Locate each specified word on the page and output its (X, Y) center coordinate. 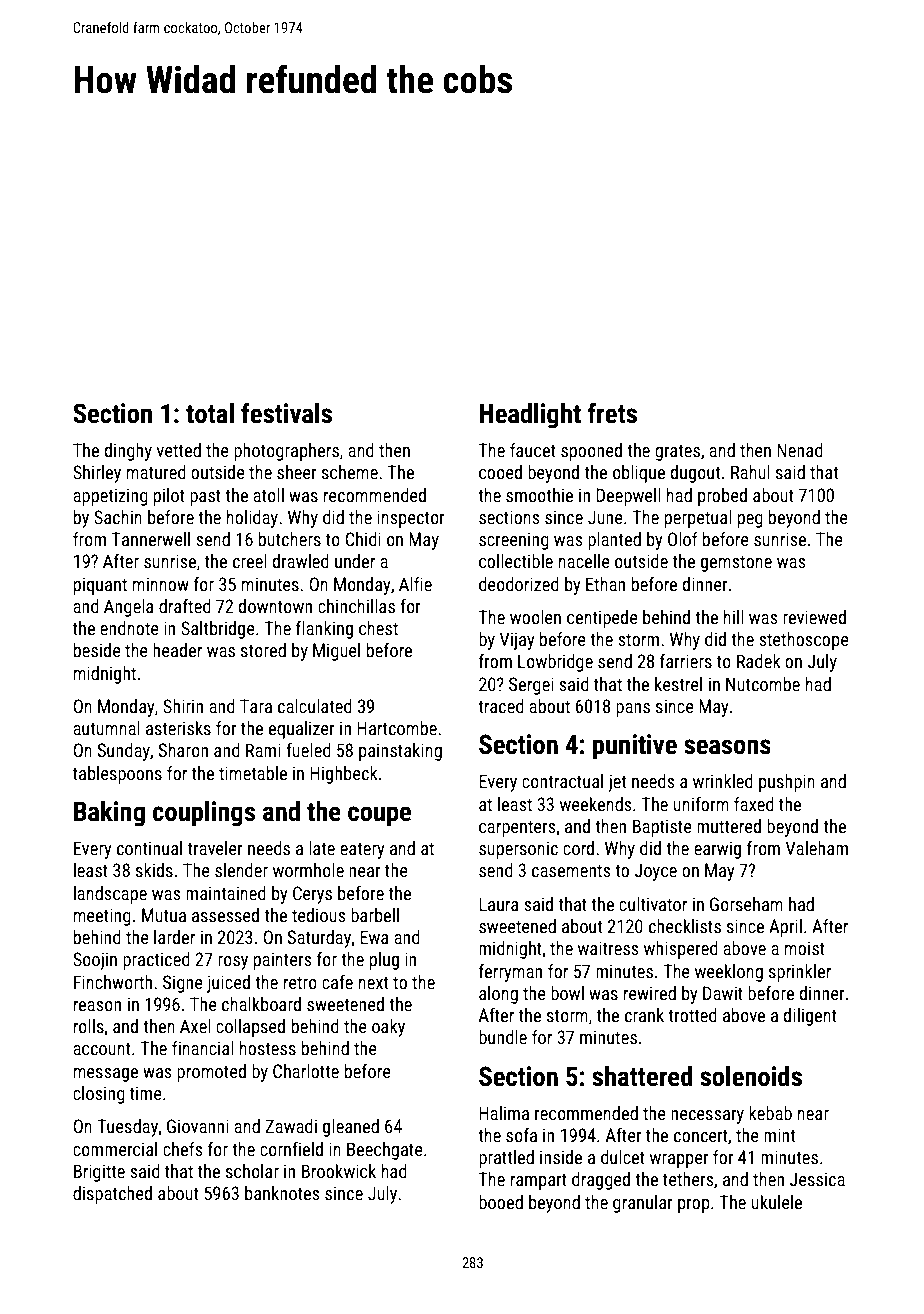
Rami (263, 750)
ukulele (776, 1202)
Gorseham (746, 904)
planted (614, 541)
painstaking (400, 752)
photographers (286, 452)
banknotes (282, 1193)
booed (501, 1202)
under (355, 561)
